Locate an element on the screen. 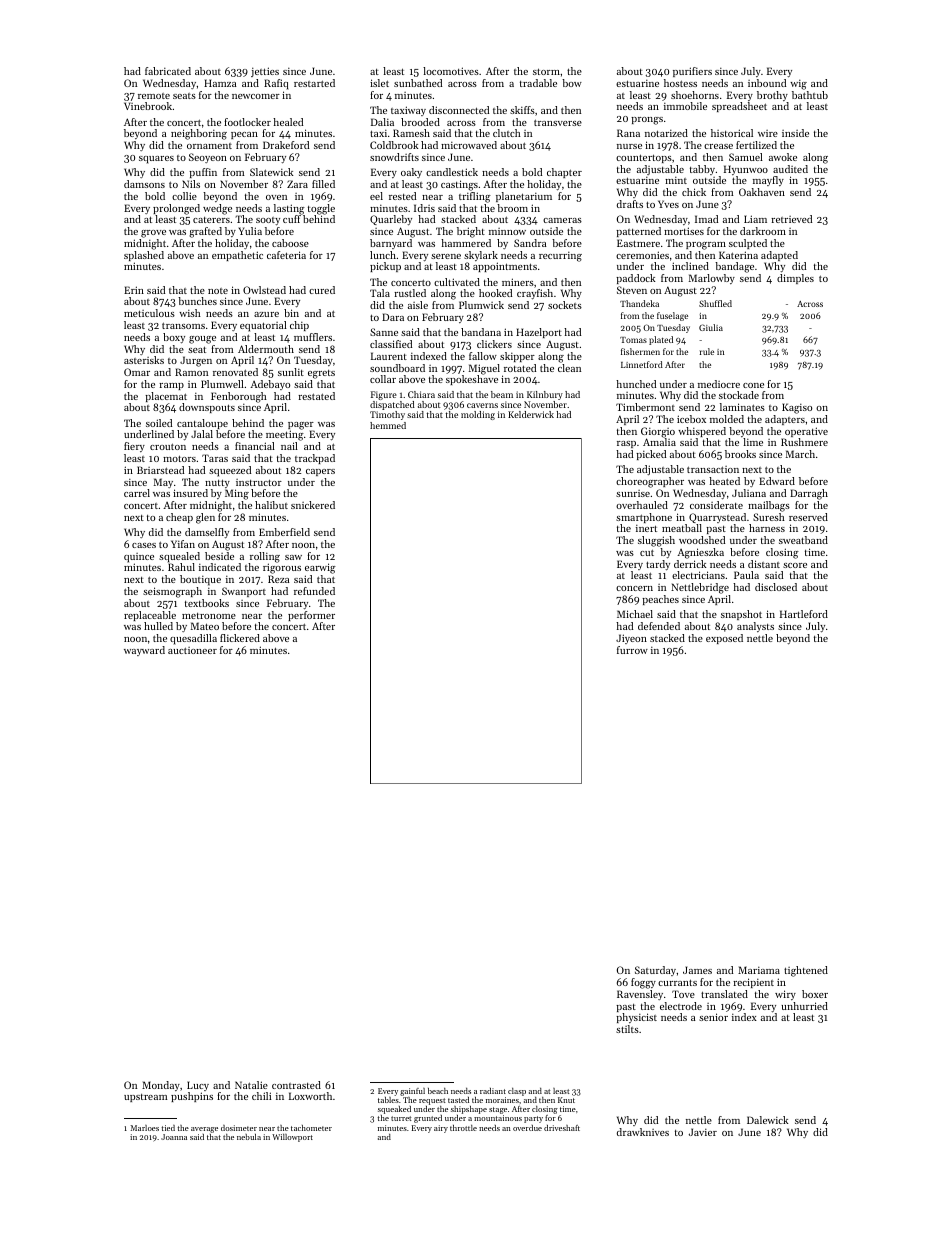 The width and height of the screenshot is (952, 1233). Slatewick is located at coordinates (271, 172).
